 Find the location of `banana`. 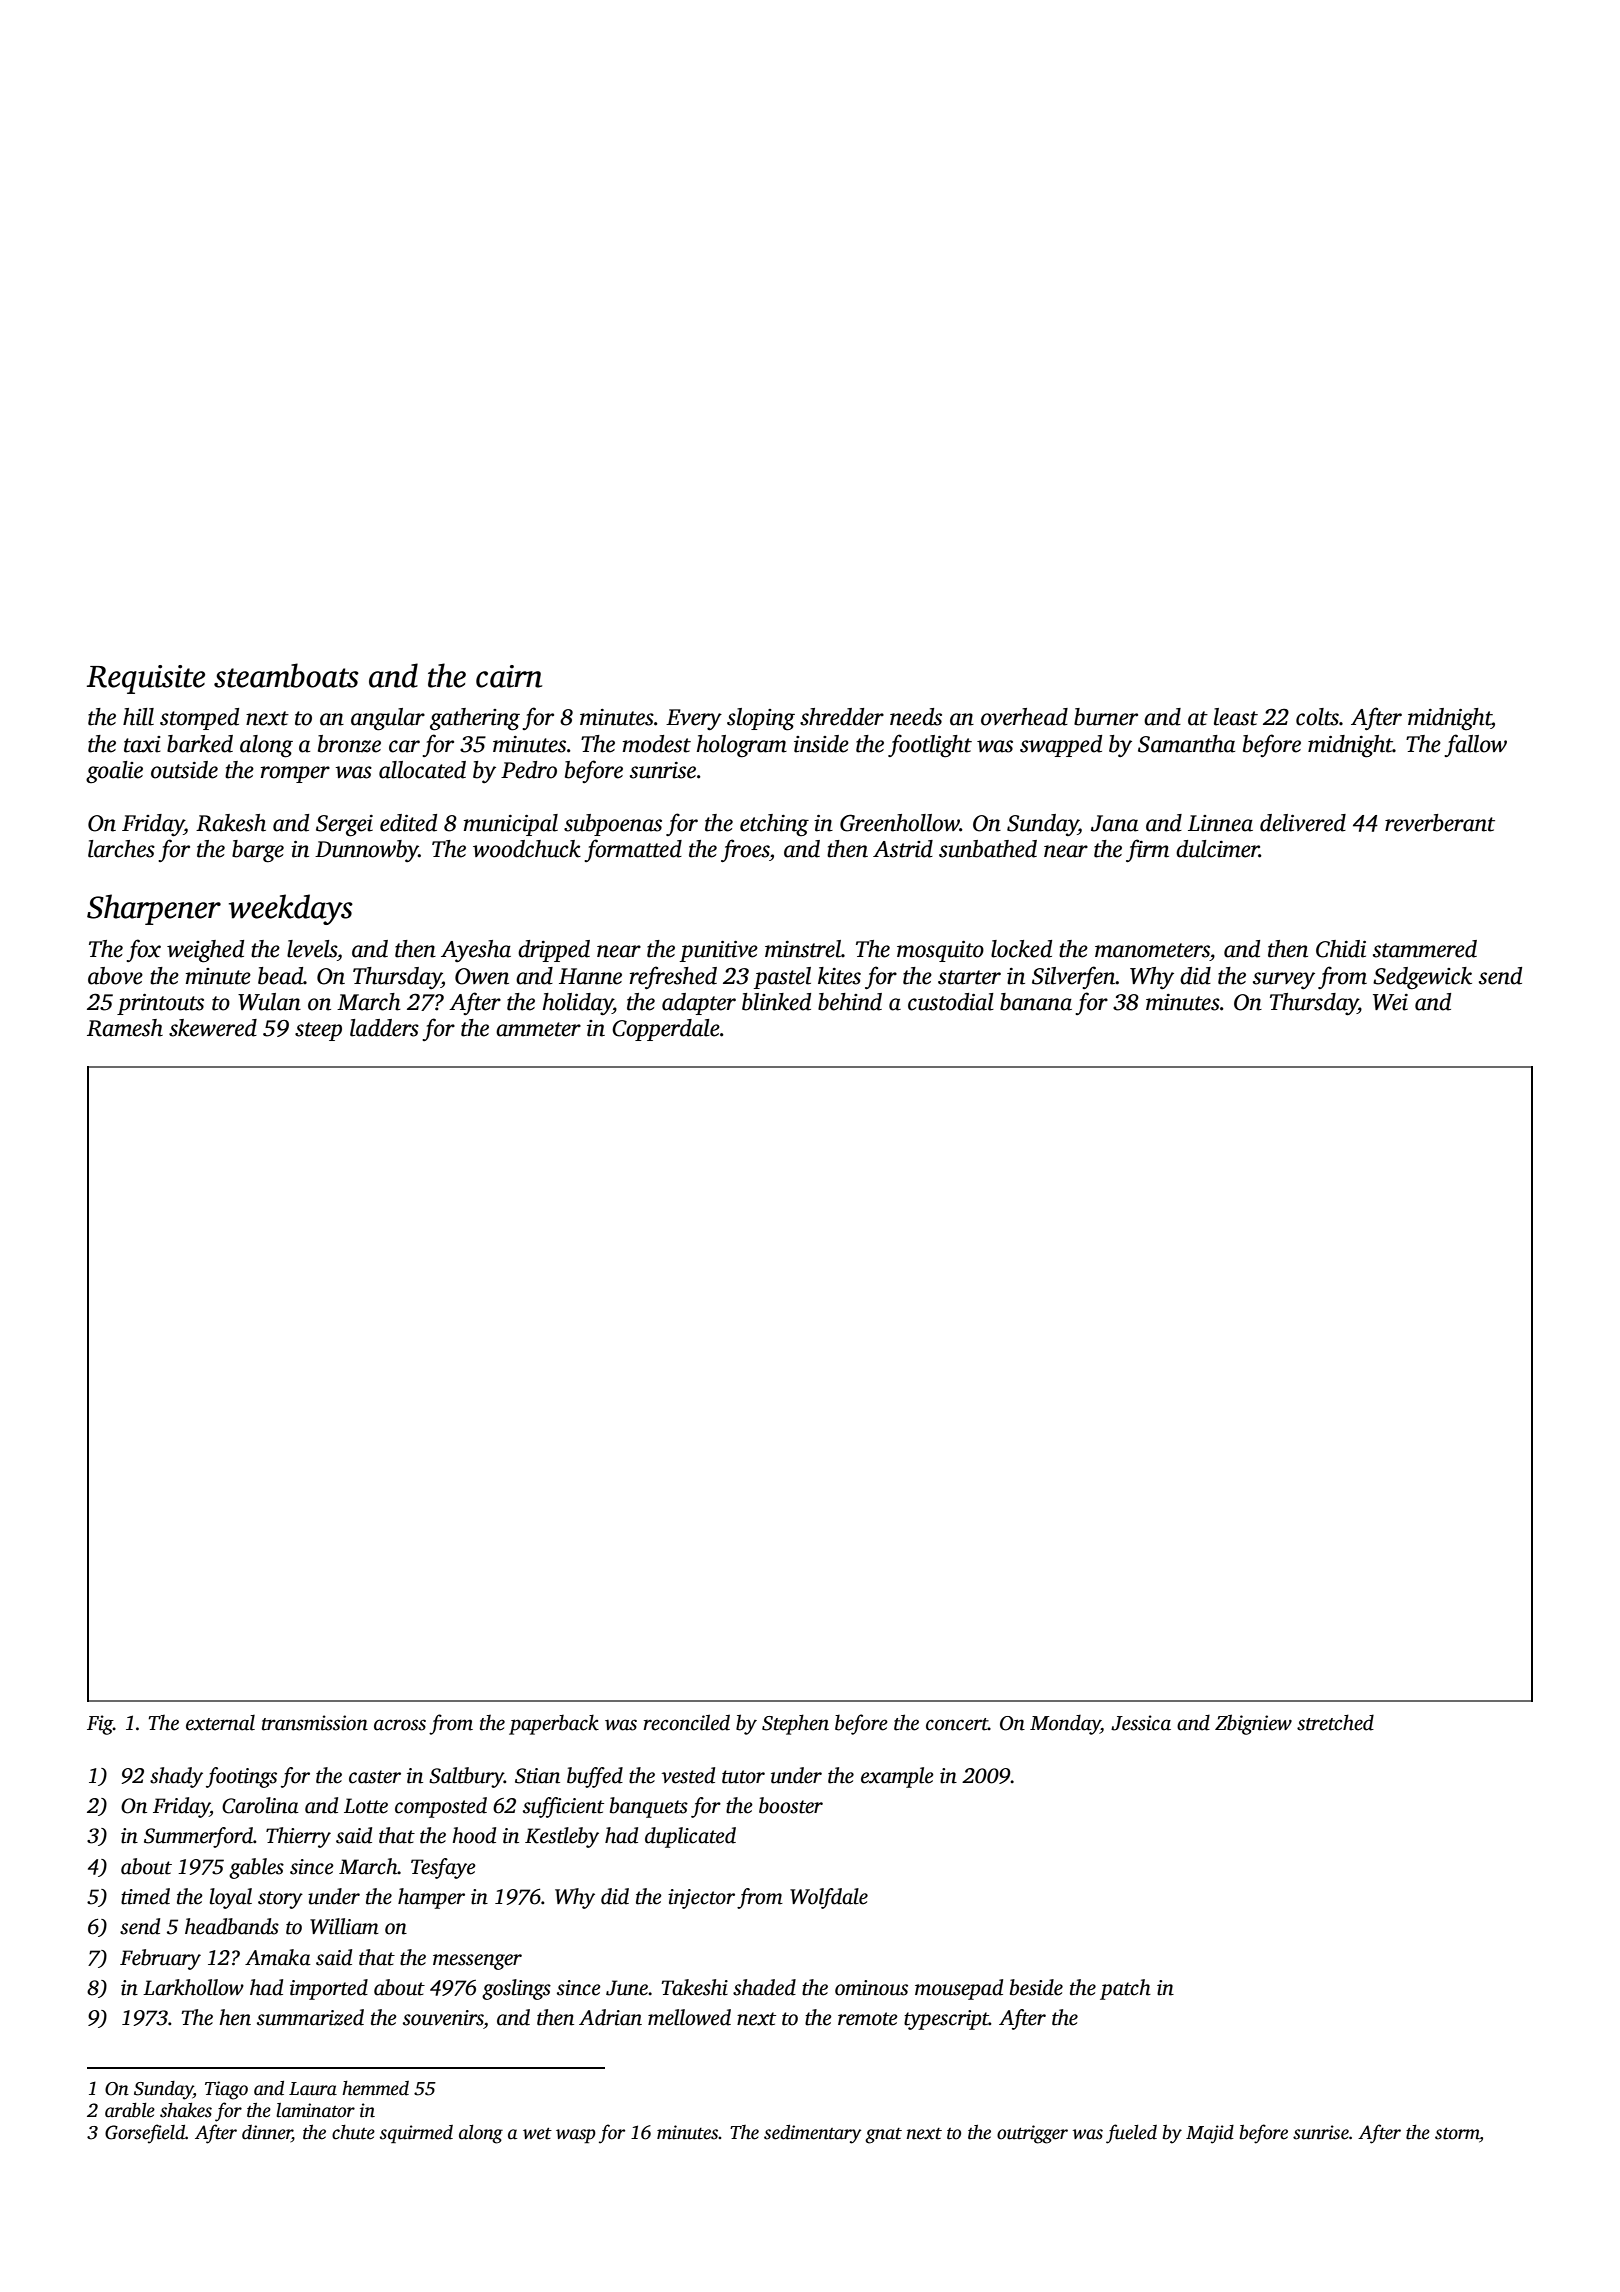

banana is located at coordinates (1036, 1002).
